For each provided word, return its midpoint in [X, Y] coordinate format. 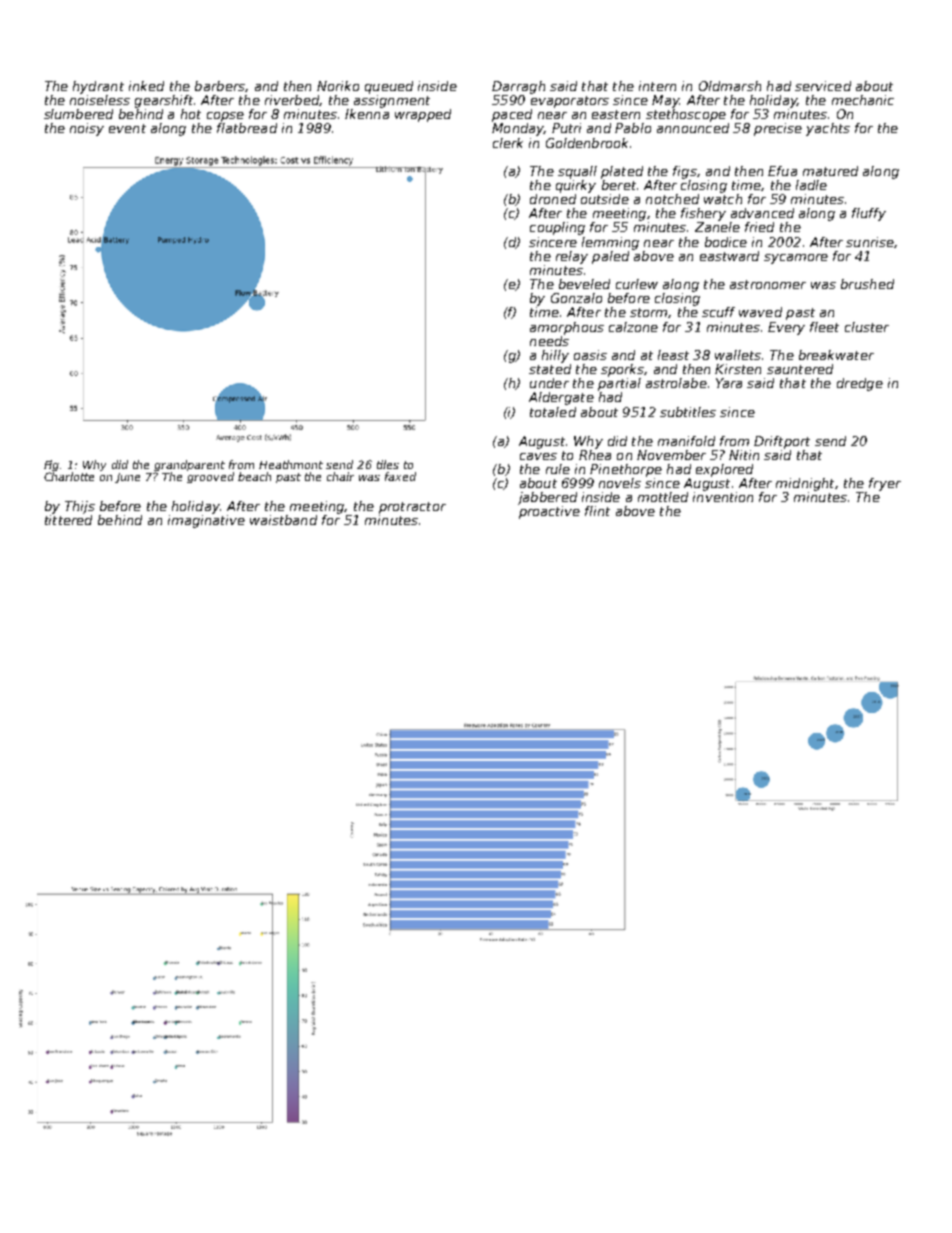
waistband [283, 520]
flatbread [247, 128]
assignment [392, 101]
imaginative [206, 521]
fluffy [869, 214]
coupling [557, 228]
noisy [87, 129]
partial [619, 384]
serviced [823, 86]
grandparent [189, 465]
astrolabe [676, 383]
